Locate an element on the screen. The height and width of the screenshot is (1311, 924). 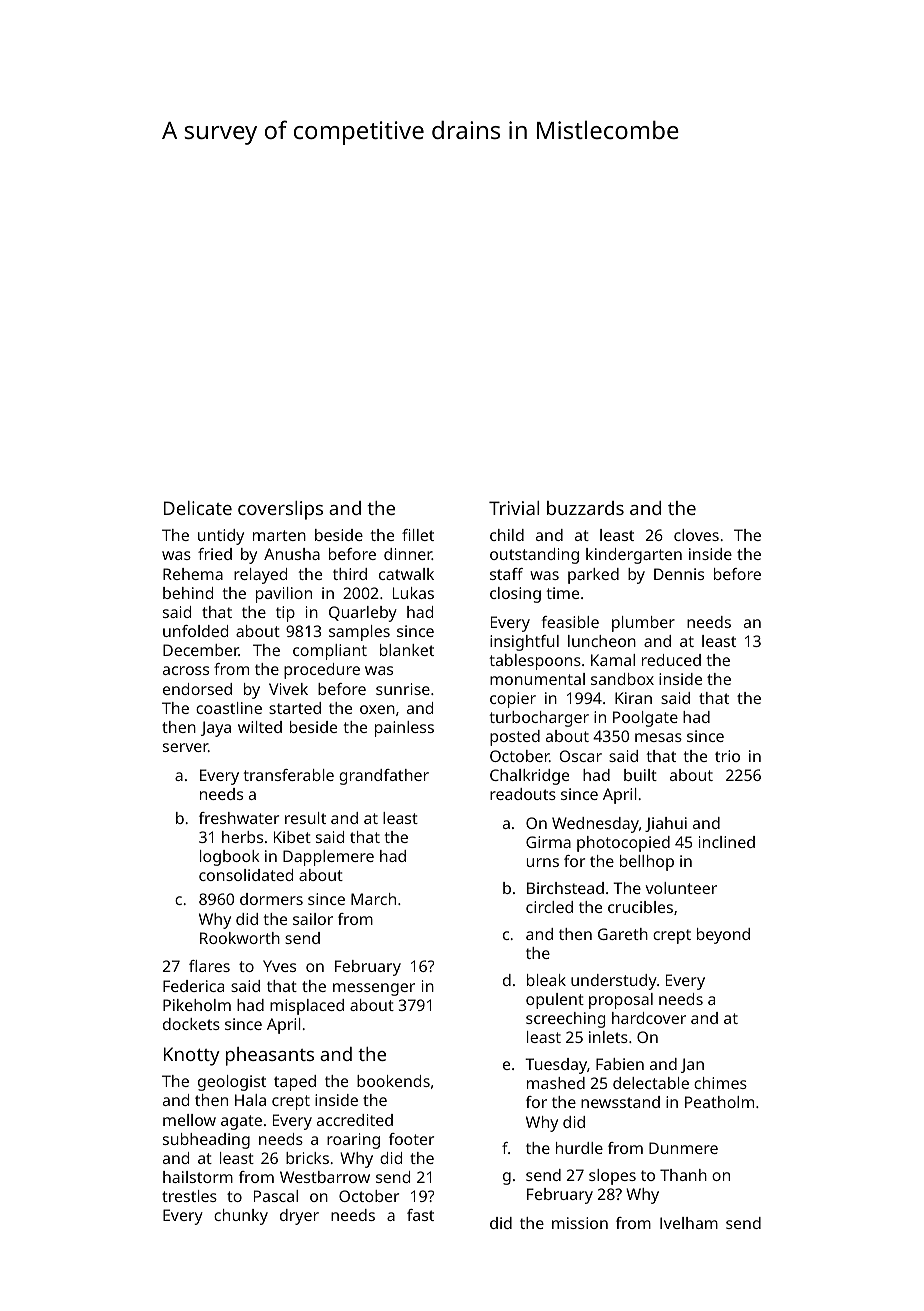
bellhop is located at coordinates (647, 863).
